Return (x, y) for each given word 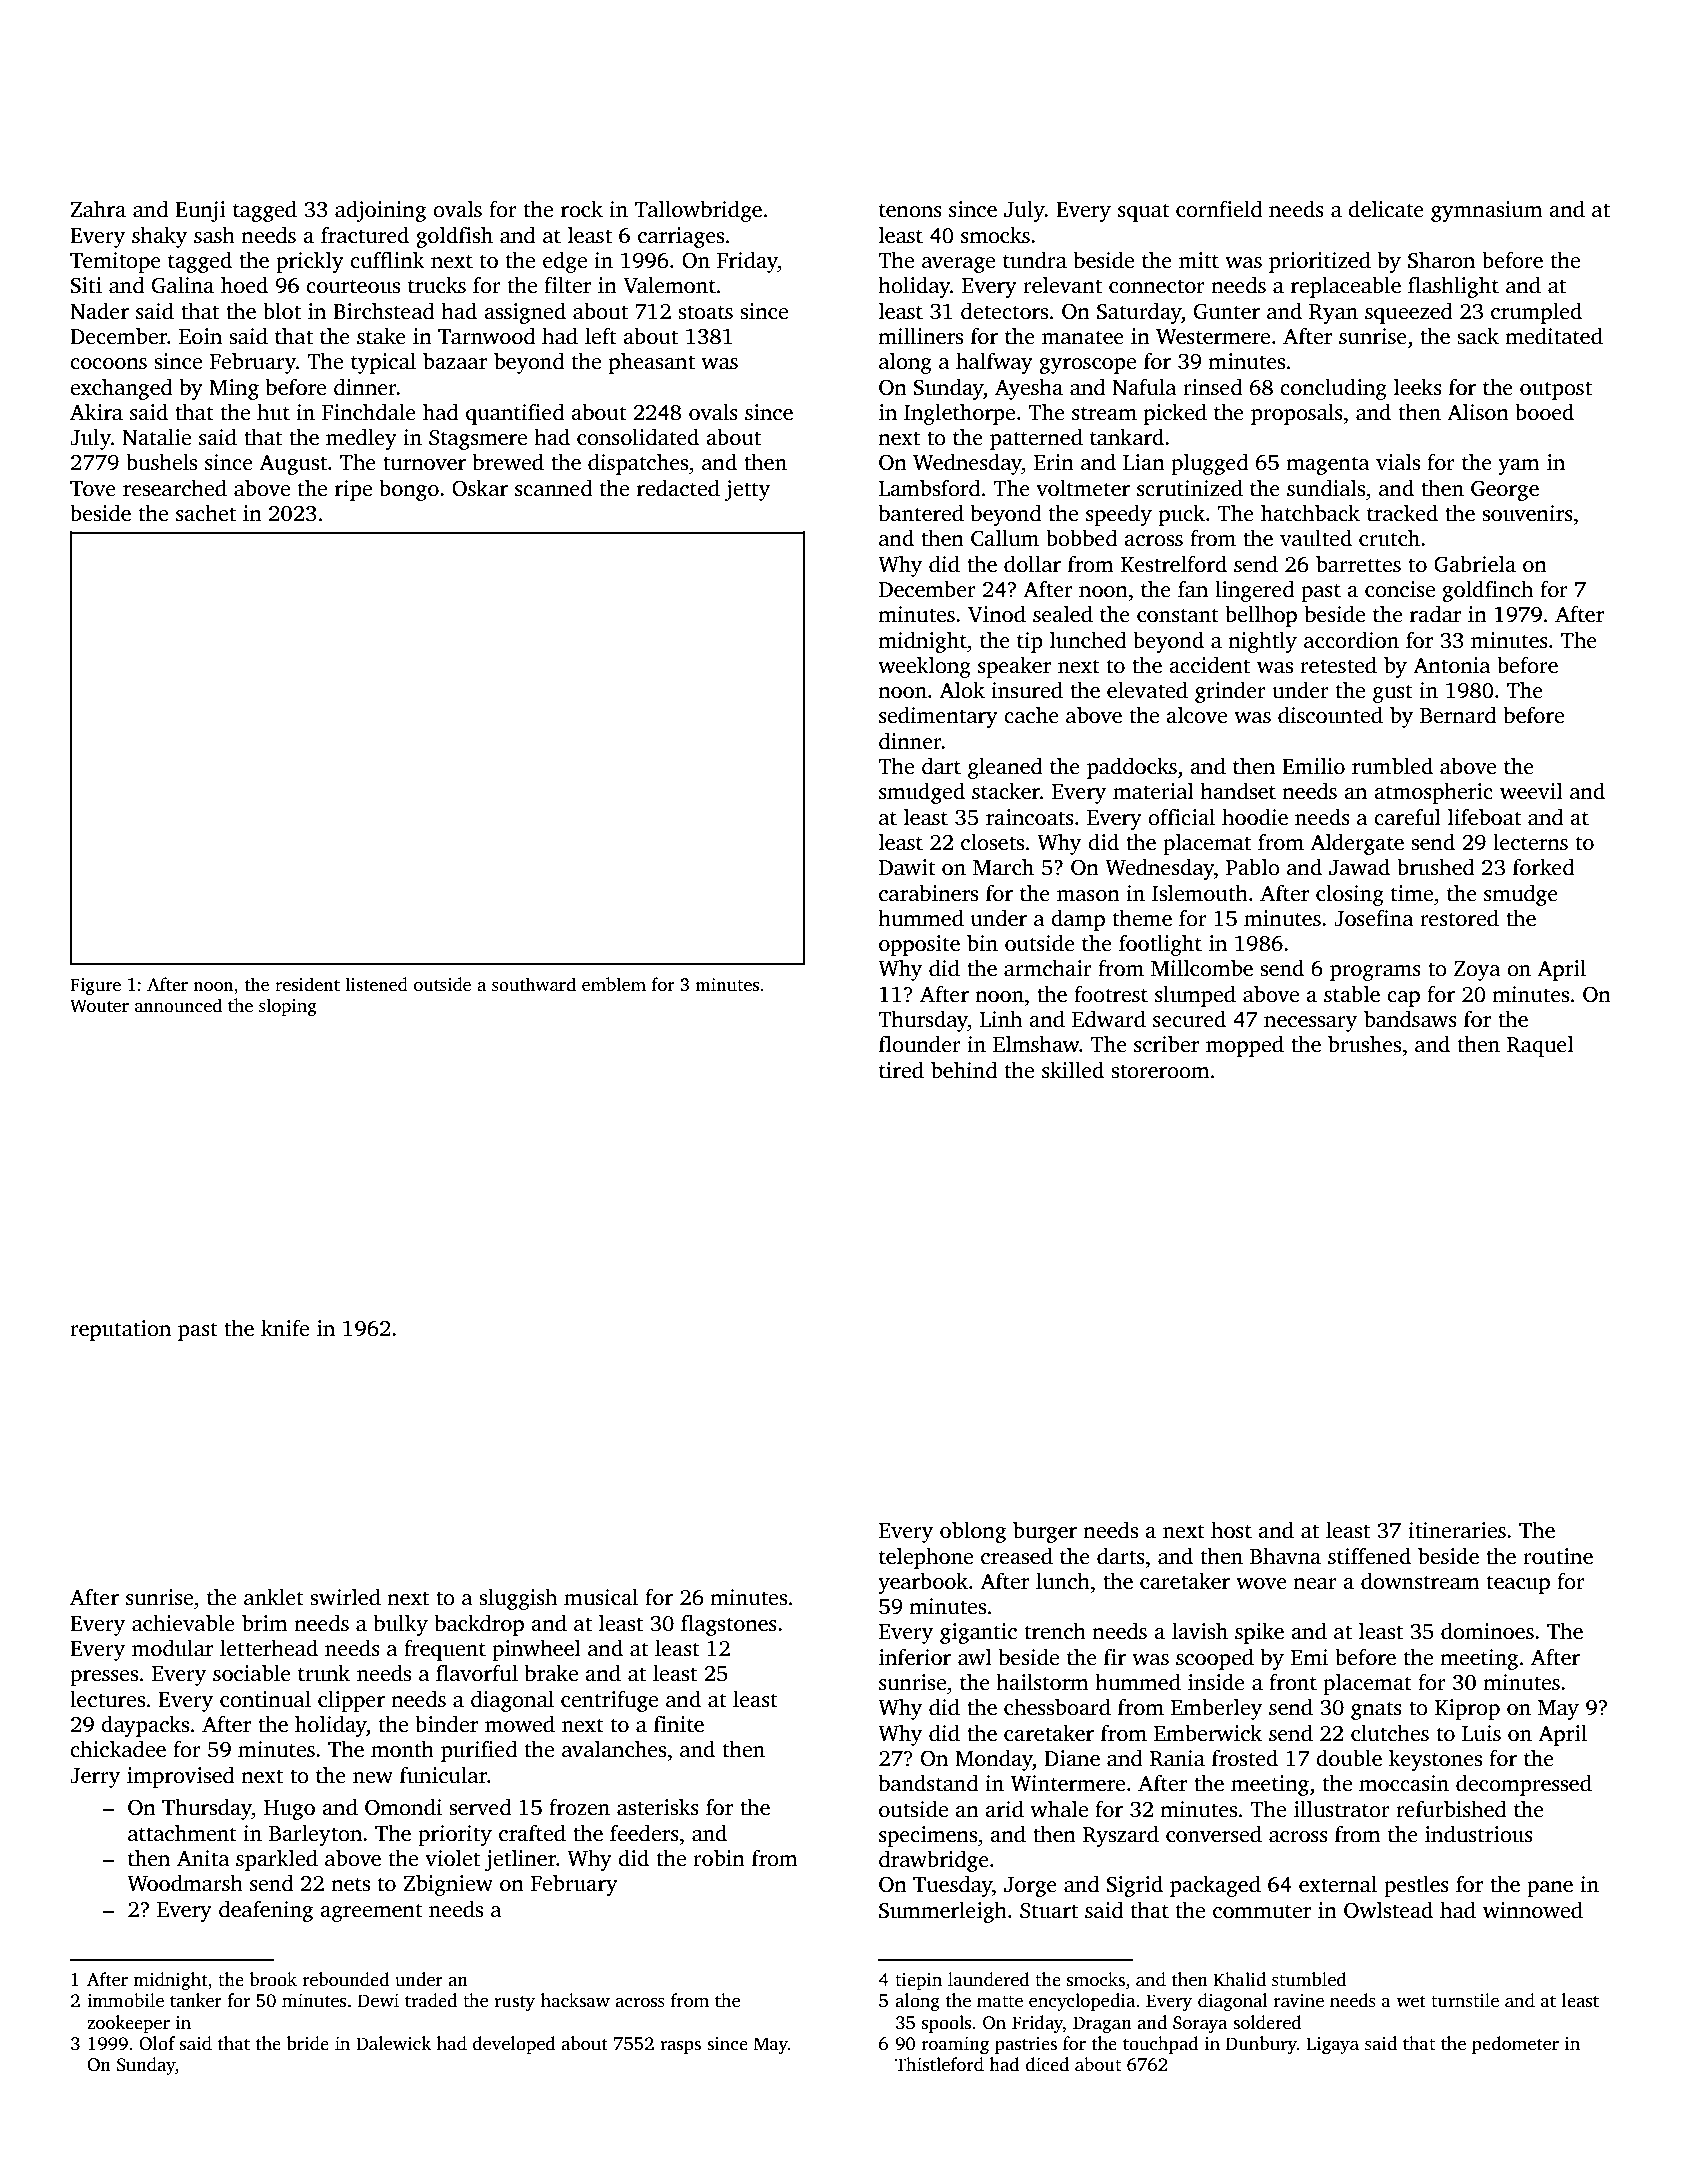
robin (719, 1858)
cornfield (1219, 209)
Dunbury (1261, 2045)
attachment (182, 1833)
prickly (310, 262)
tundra (1035, 260)
